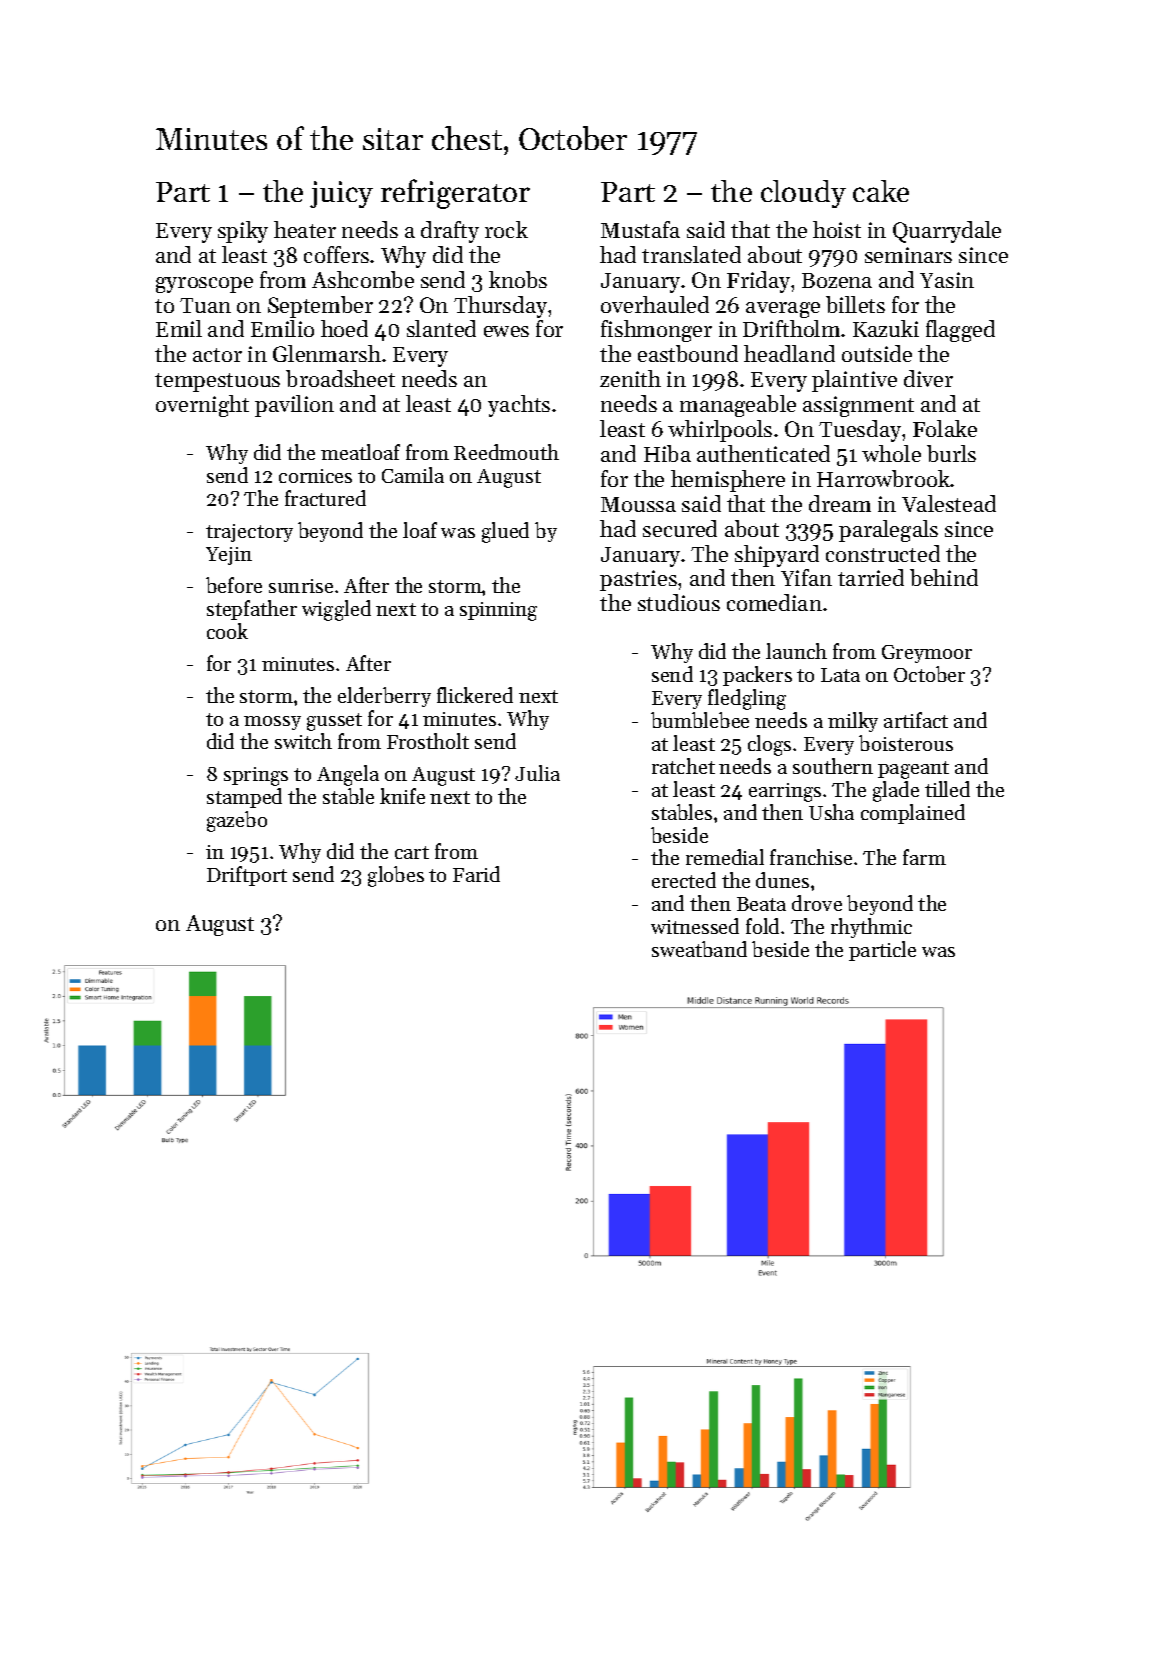  What do you see at coordinates (455, 194) in the document?
I see `refrigerator` at bounding box center [455, 194].
